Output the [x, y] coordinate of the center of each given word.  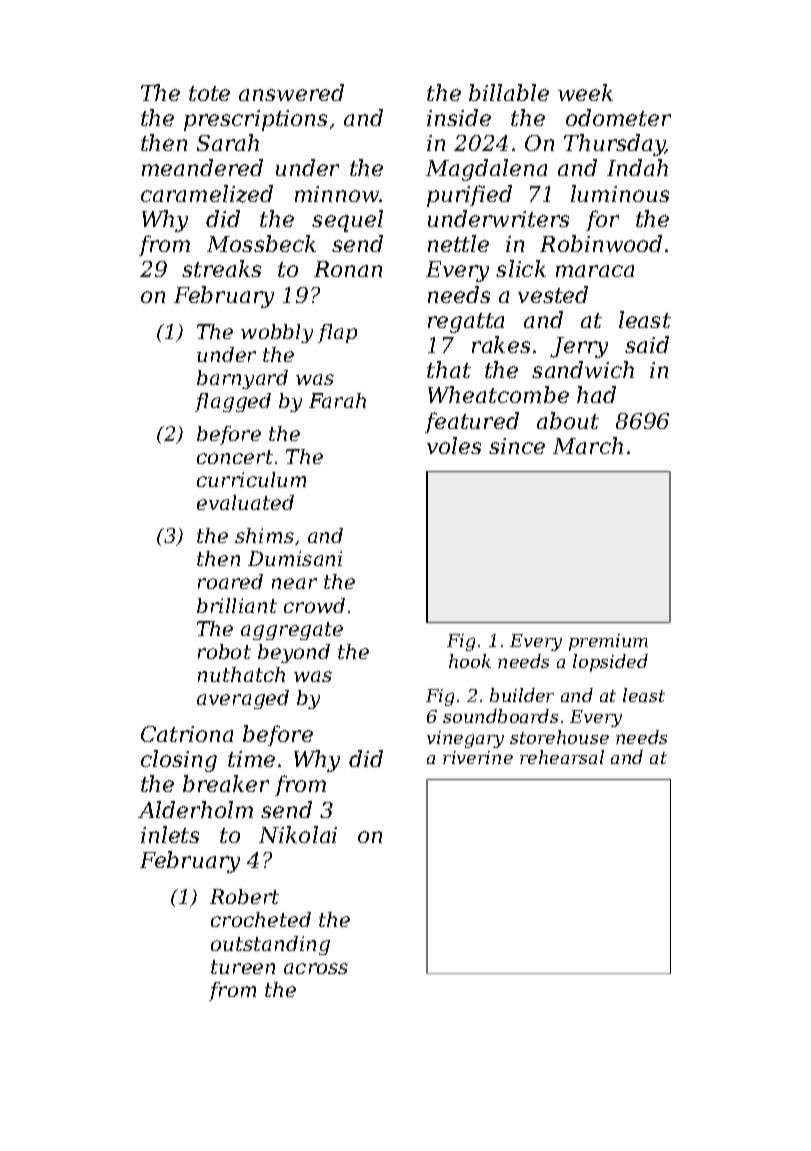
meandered [202, 167]
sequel [347, 221]
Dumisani [295, 558]
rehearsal [562, 757]
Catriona [187, 734]
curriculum [251, 479]
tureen [243, 967]
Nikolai [298, 834]
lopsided [610, 663]
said [647, 344]
